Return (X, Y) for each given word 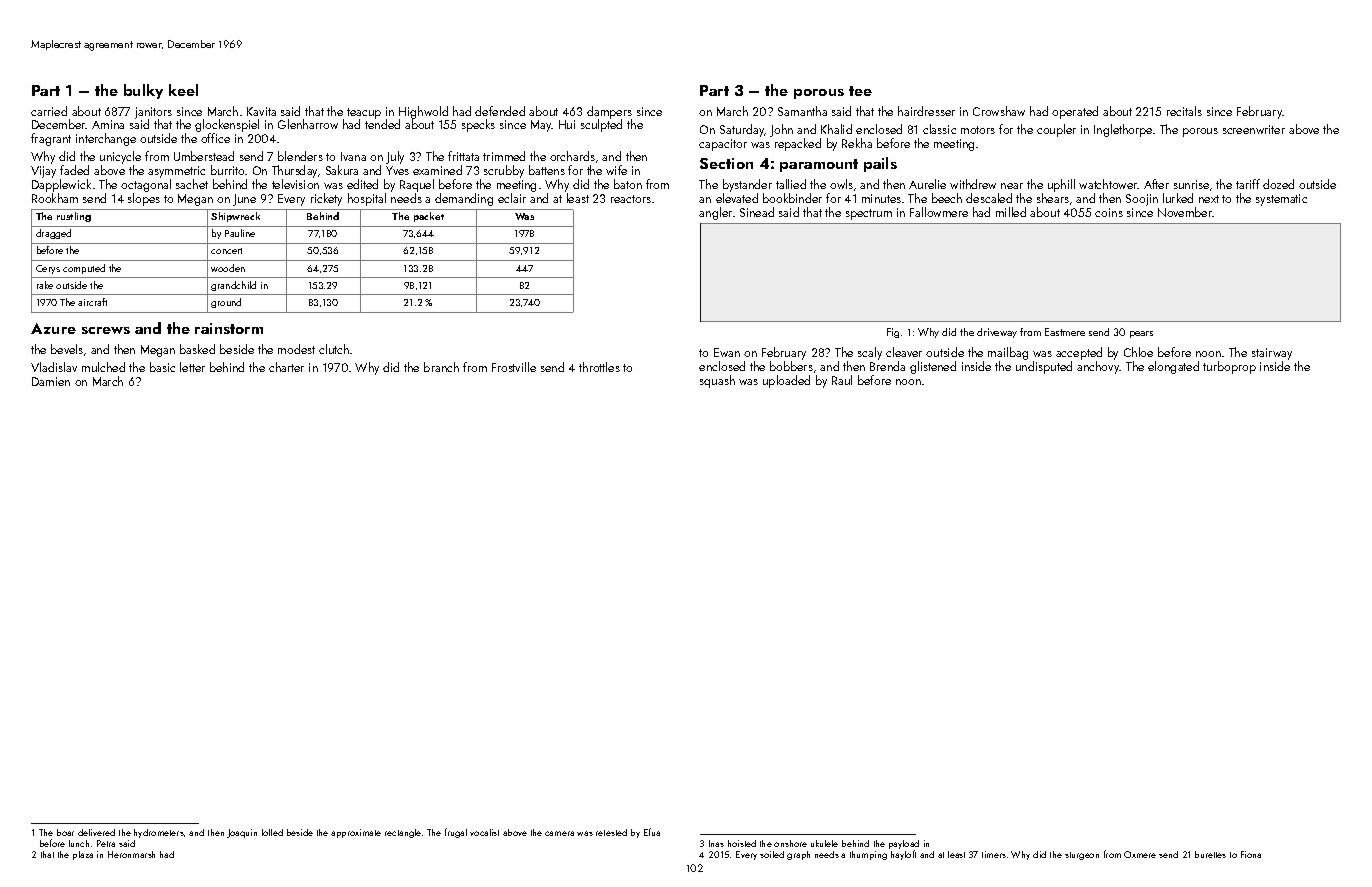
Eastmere (1065, 332)
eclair (512, 198)
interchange (106, 139)
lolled (272, 832)
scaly (870, 353)
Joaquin (242, 833)
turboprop (1229, 367)
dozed (1278, 184)
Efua (652, 832)
